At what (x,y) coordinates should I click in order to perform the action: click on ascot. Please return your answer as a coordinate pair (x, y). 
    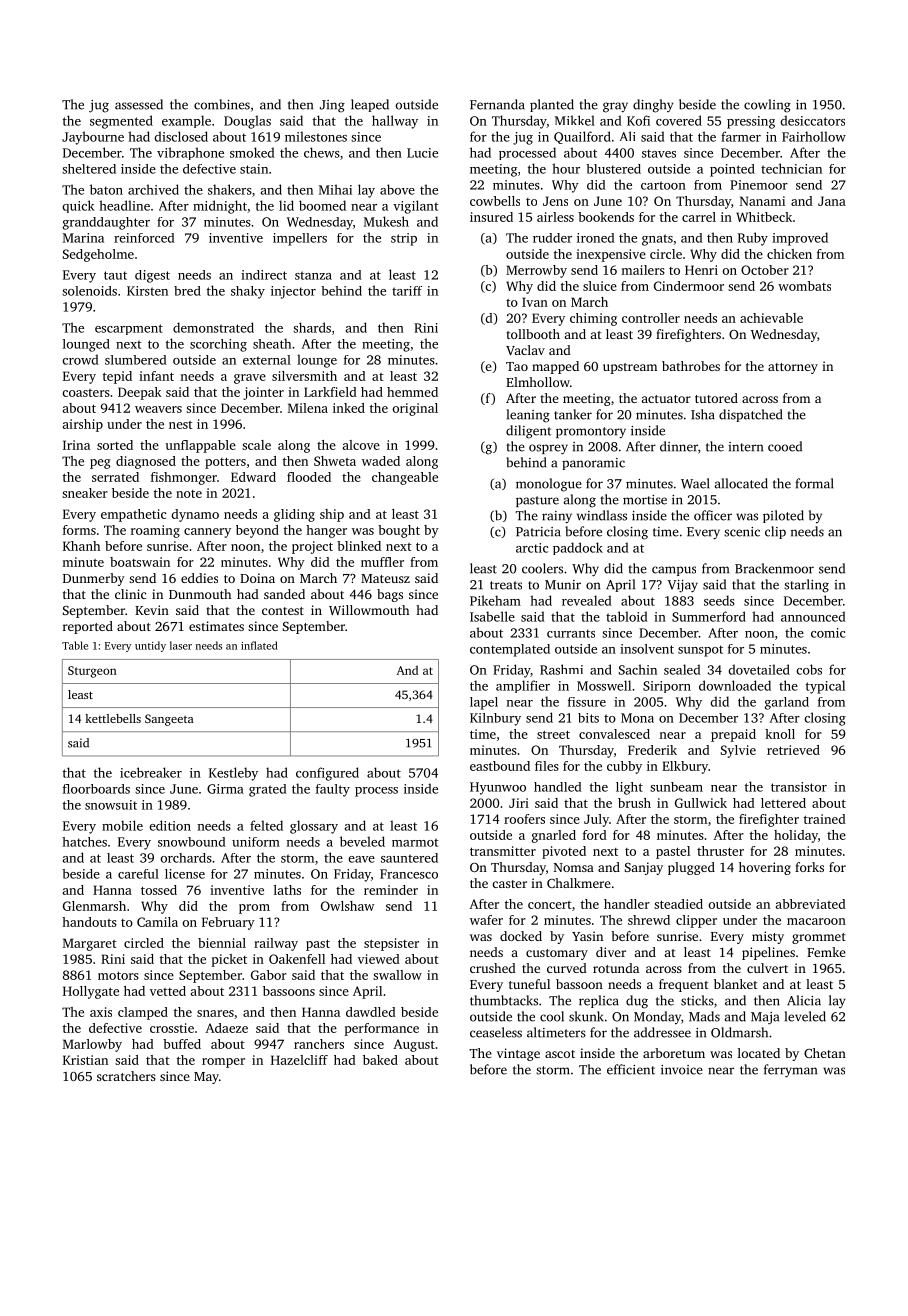
    Looking at the image, I should click on (560, 1054).
